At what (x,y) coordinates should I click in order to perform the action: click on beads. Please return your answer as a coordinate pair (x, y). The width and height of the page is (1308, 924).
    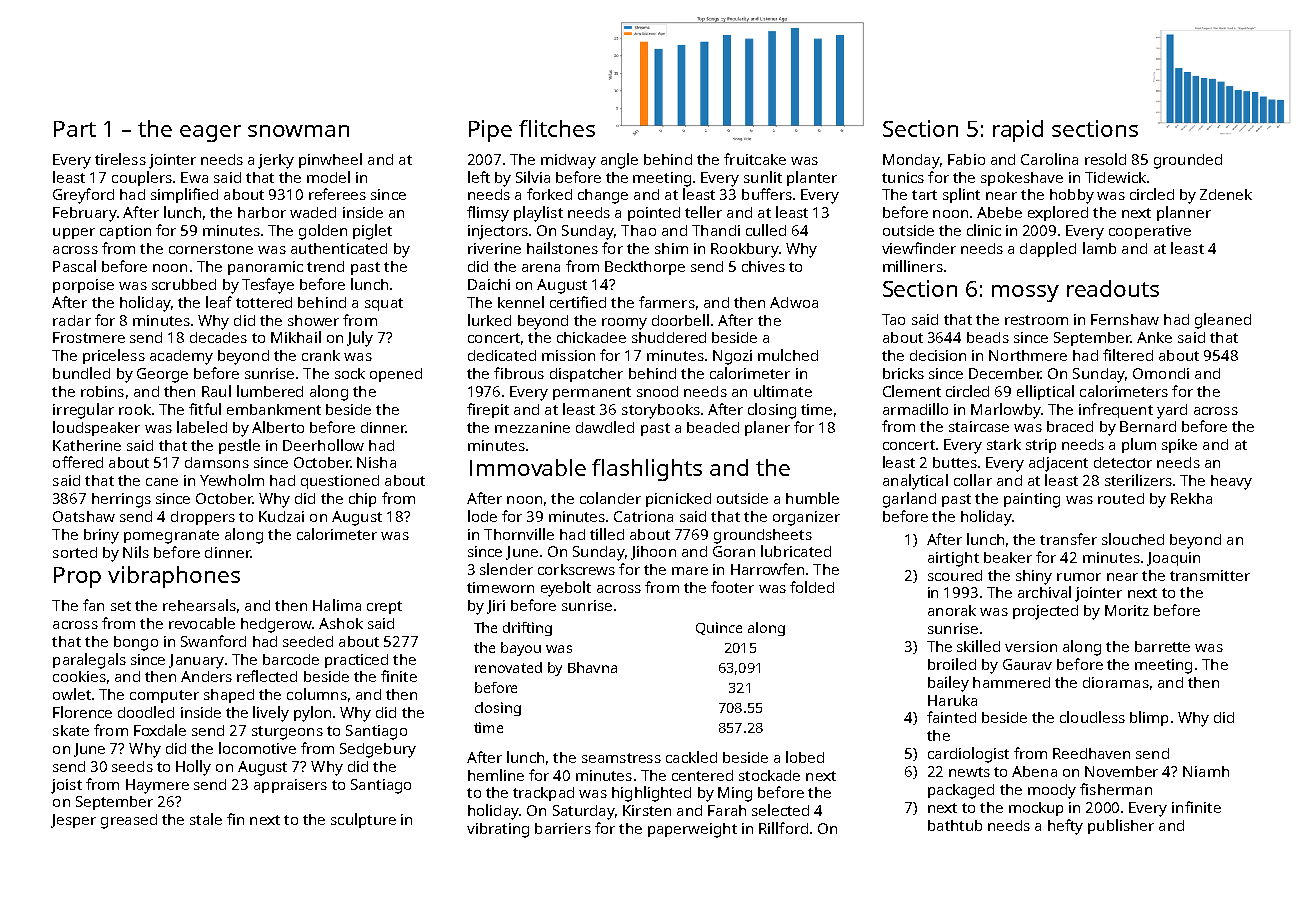
    Looking at the image, I should click on (988, 337).
